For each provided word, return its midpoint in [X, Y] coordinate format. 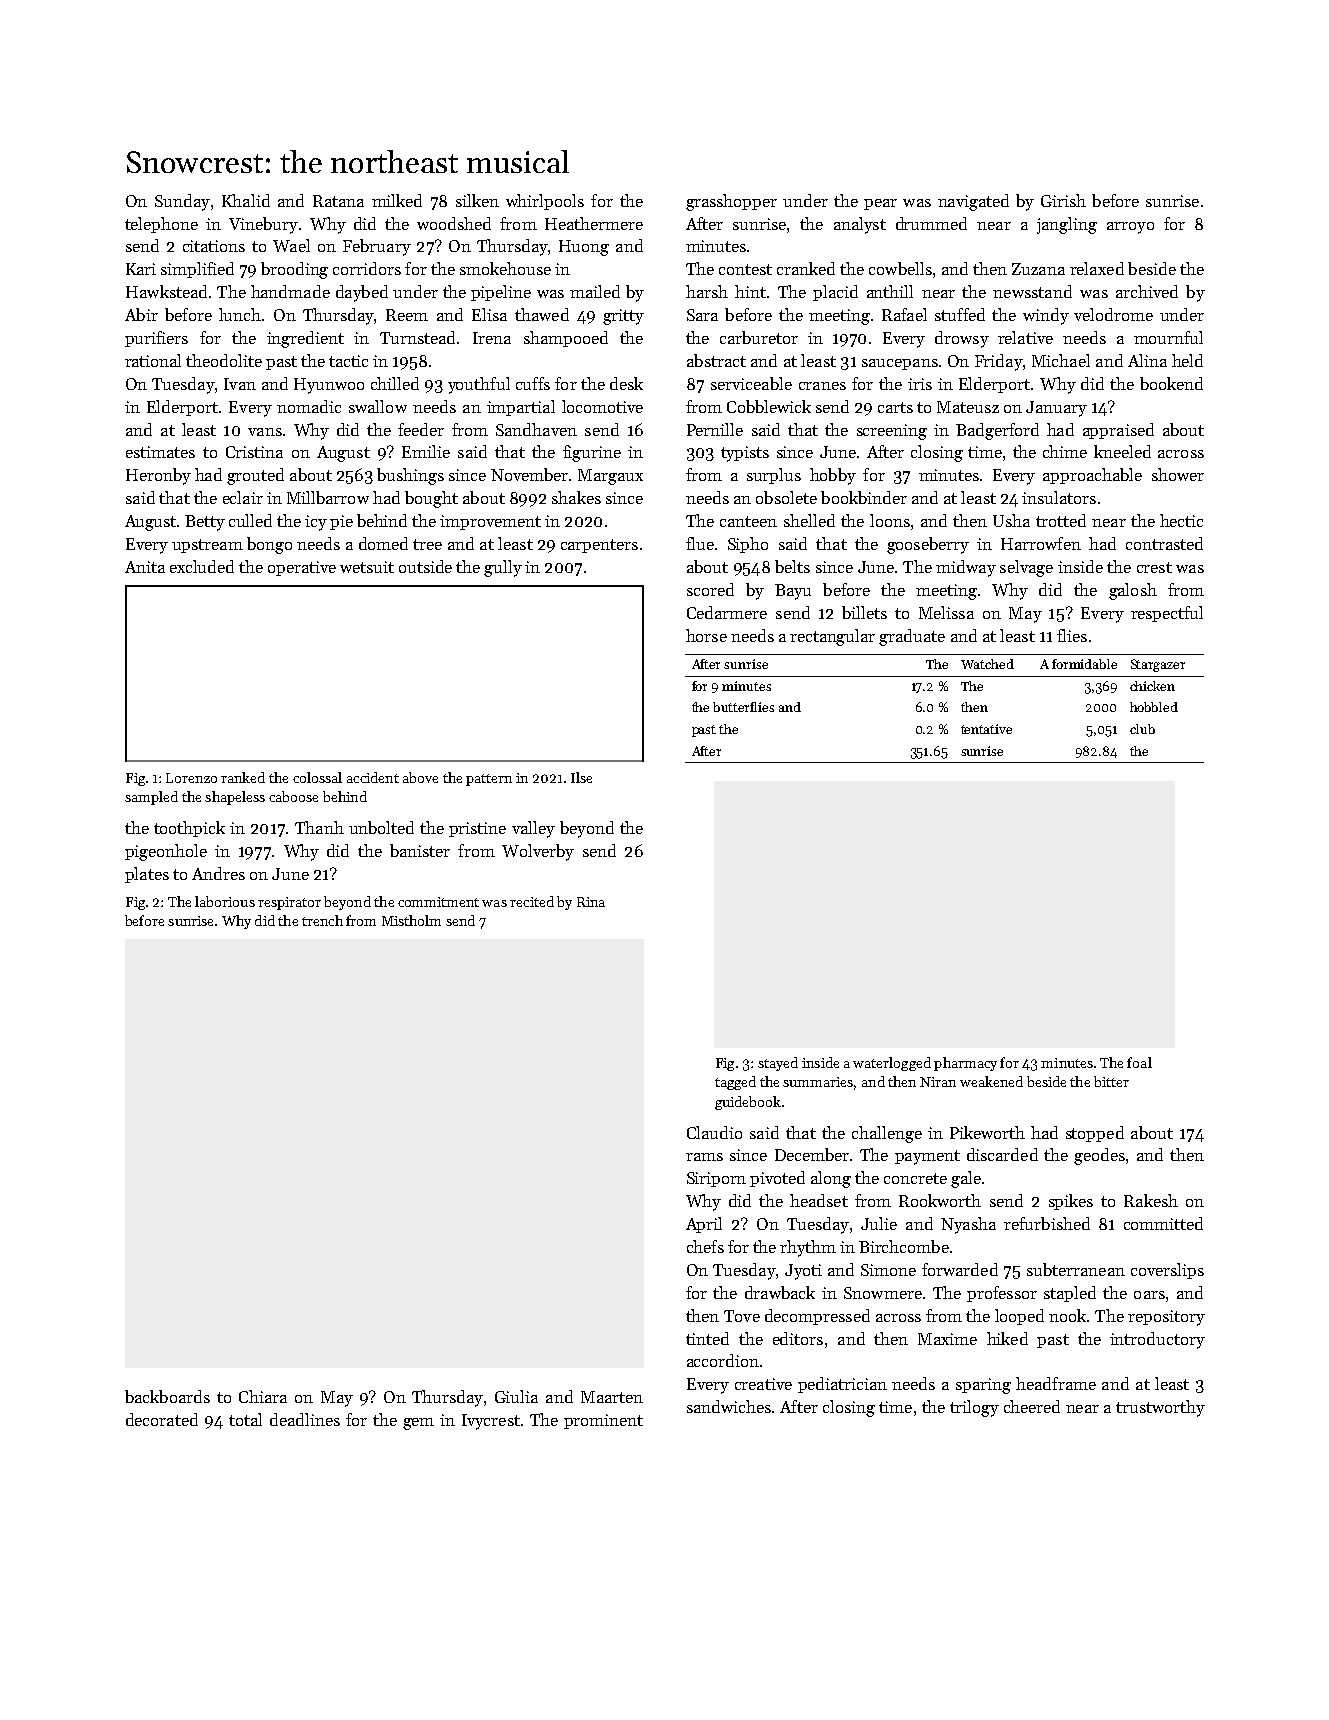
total [245, 1419]
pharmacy [965, 1064]
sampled [151, 798]
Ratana [338, 201]
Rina [591, 902]
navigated [973, 202]
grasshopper [731, 202]
